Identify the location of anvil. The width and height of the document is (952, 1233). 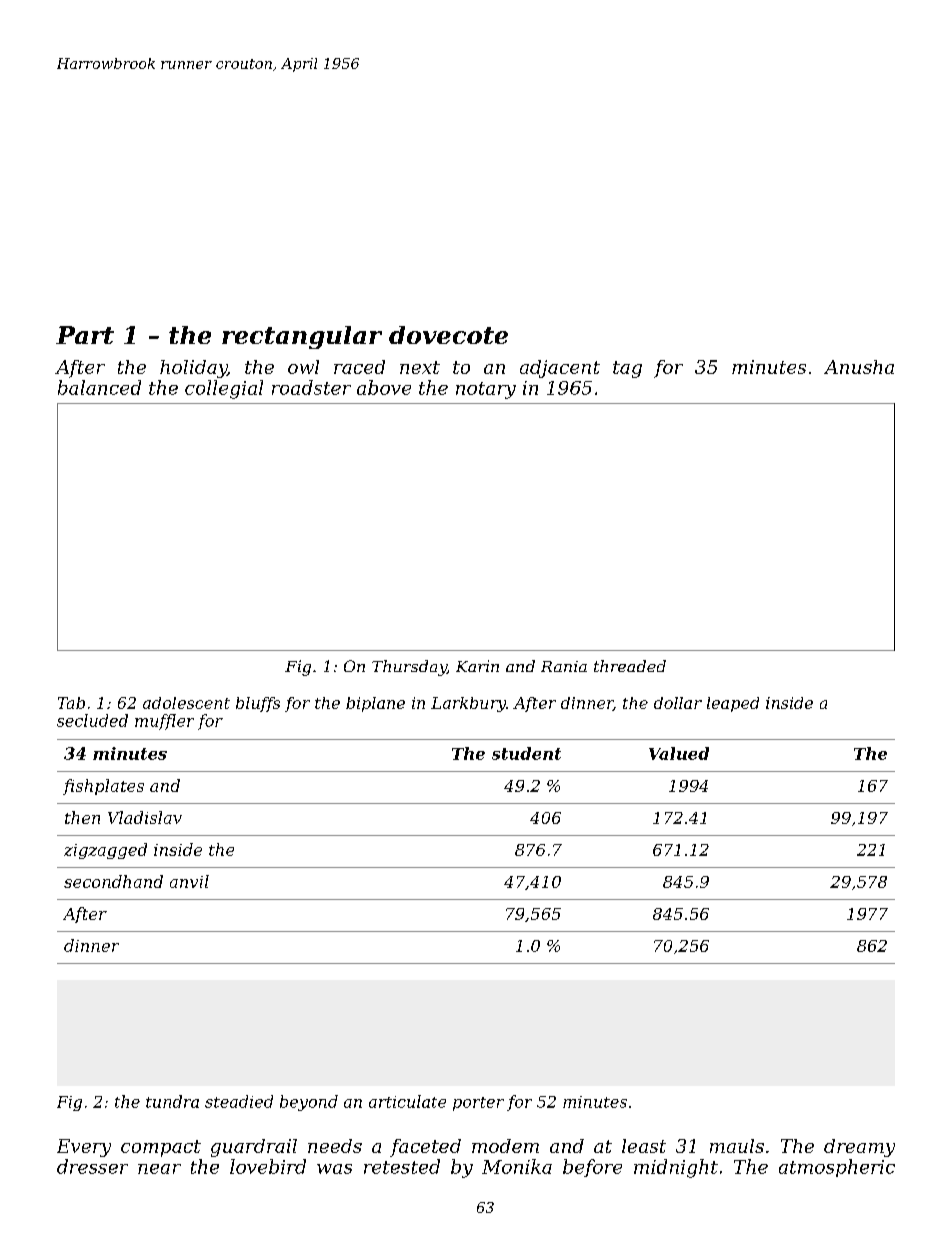
(189, 881).
